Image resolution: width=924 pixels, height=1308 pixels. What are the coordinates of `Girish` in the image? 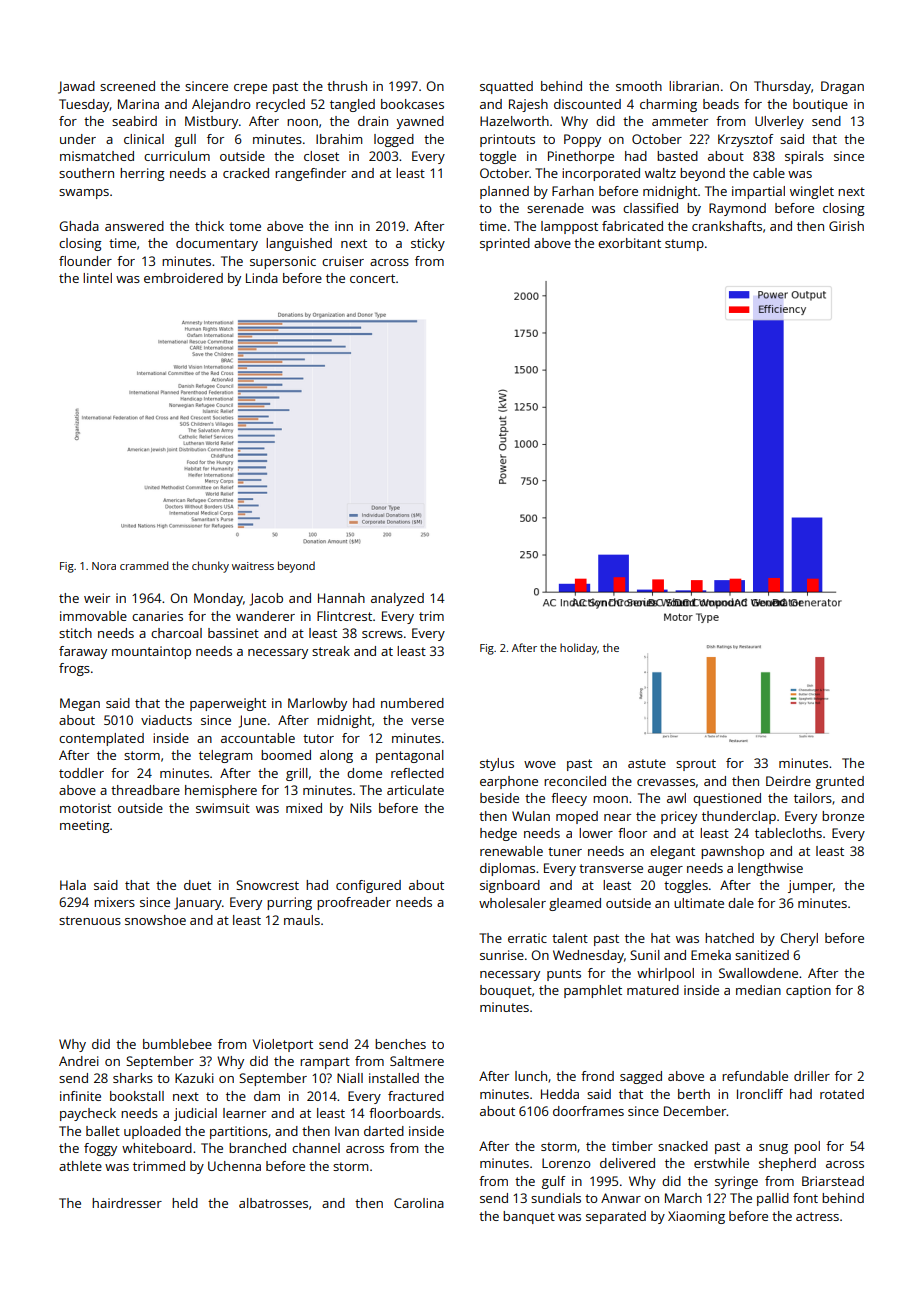 It's located at (846, 226).
